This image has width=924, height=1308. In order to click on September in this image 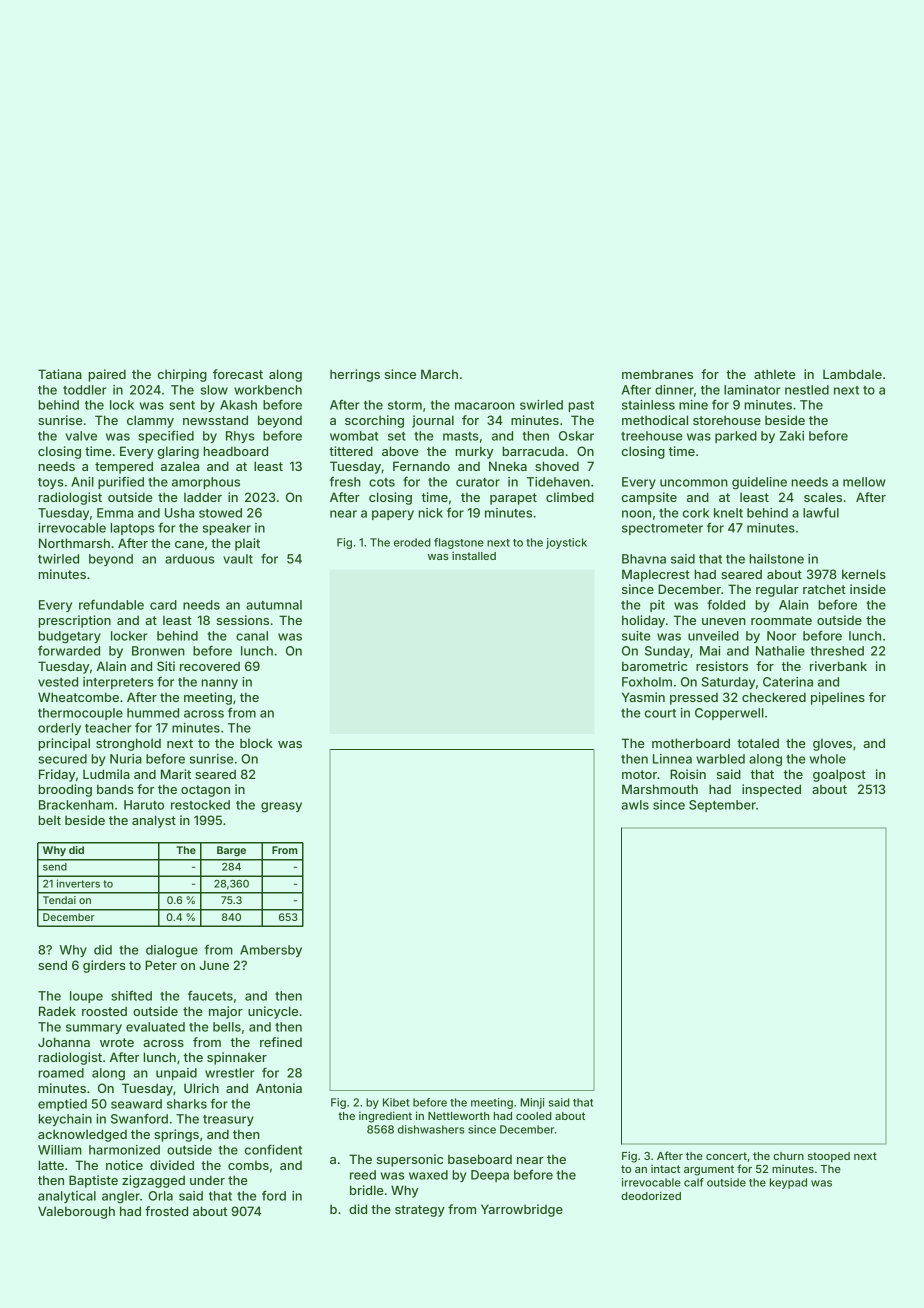, I will do `click(722, 806)`.
